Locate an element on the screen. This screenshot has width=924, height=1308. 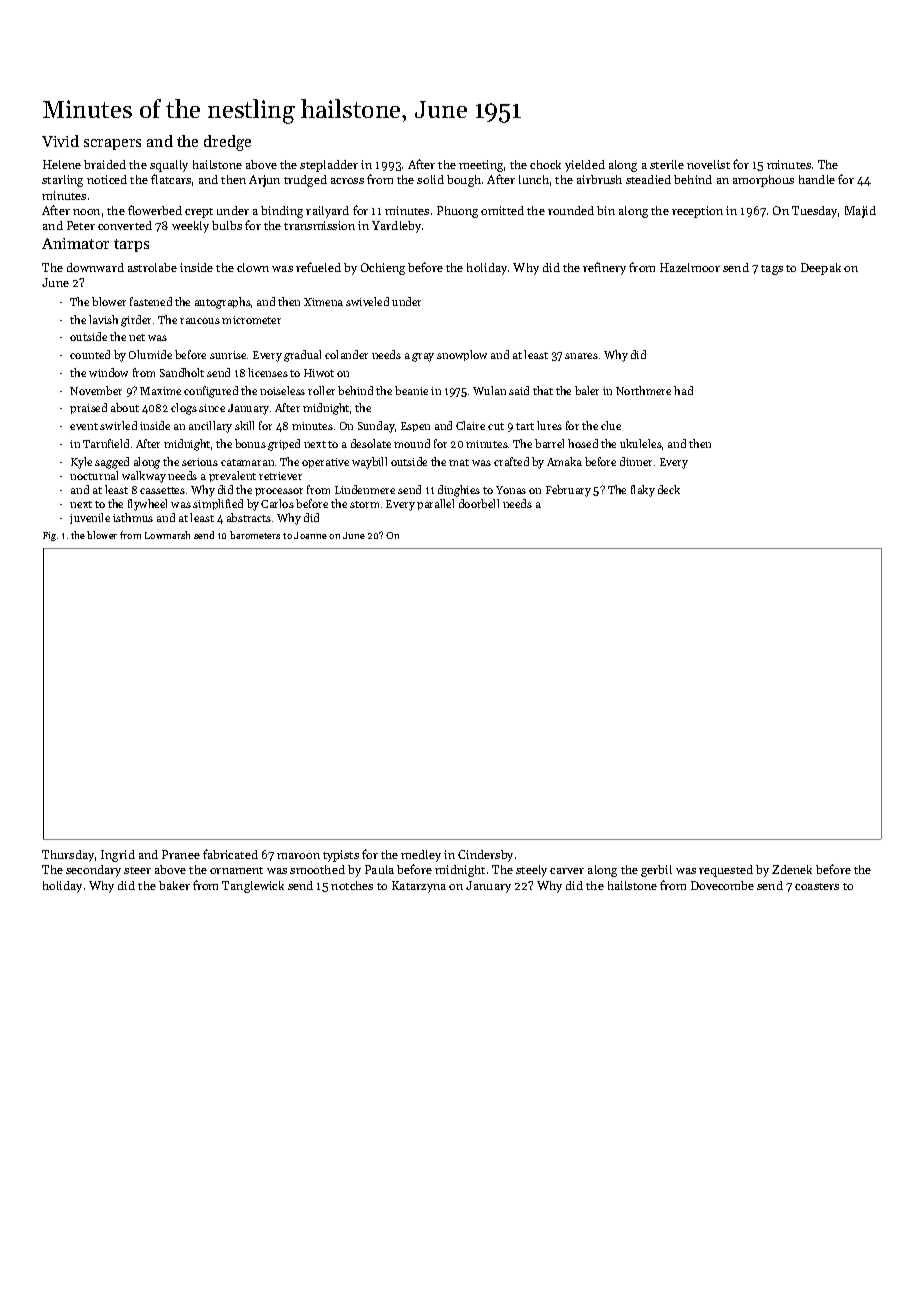
Ingrid is located at coordinates (118, 856).
